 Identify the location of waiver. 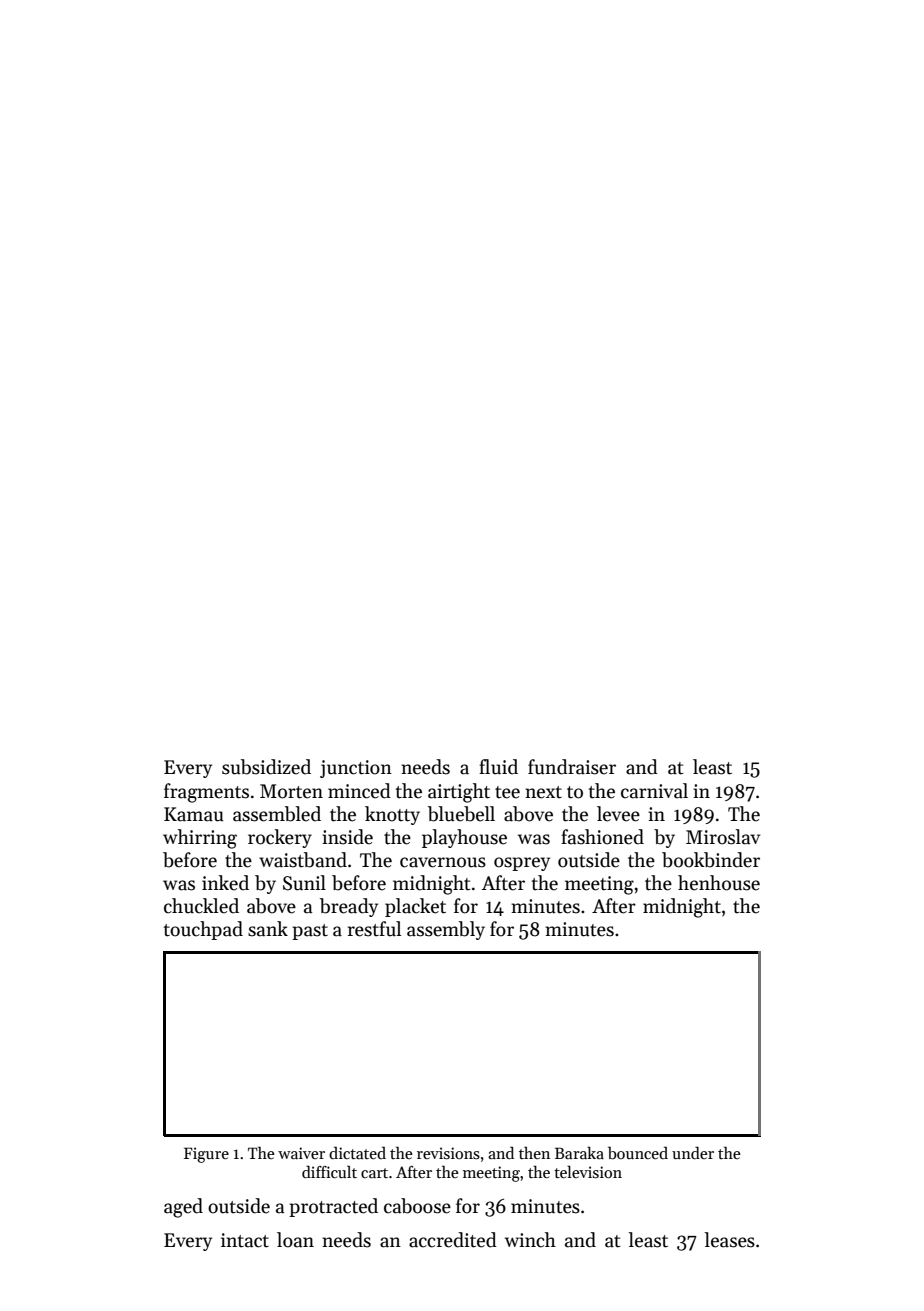
(301, 1153).
